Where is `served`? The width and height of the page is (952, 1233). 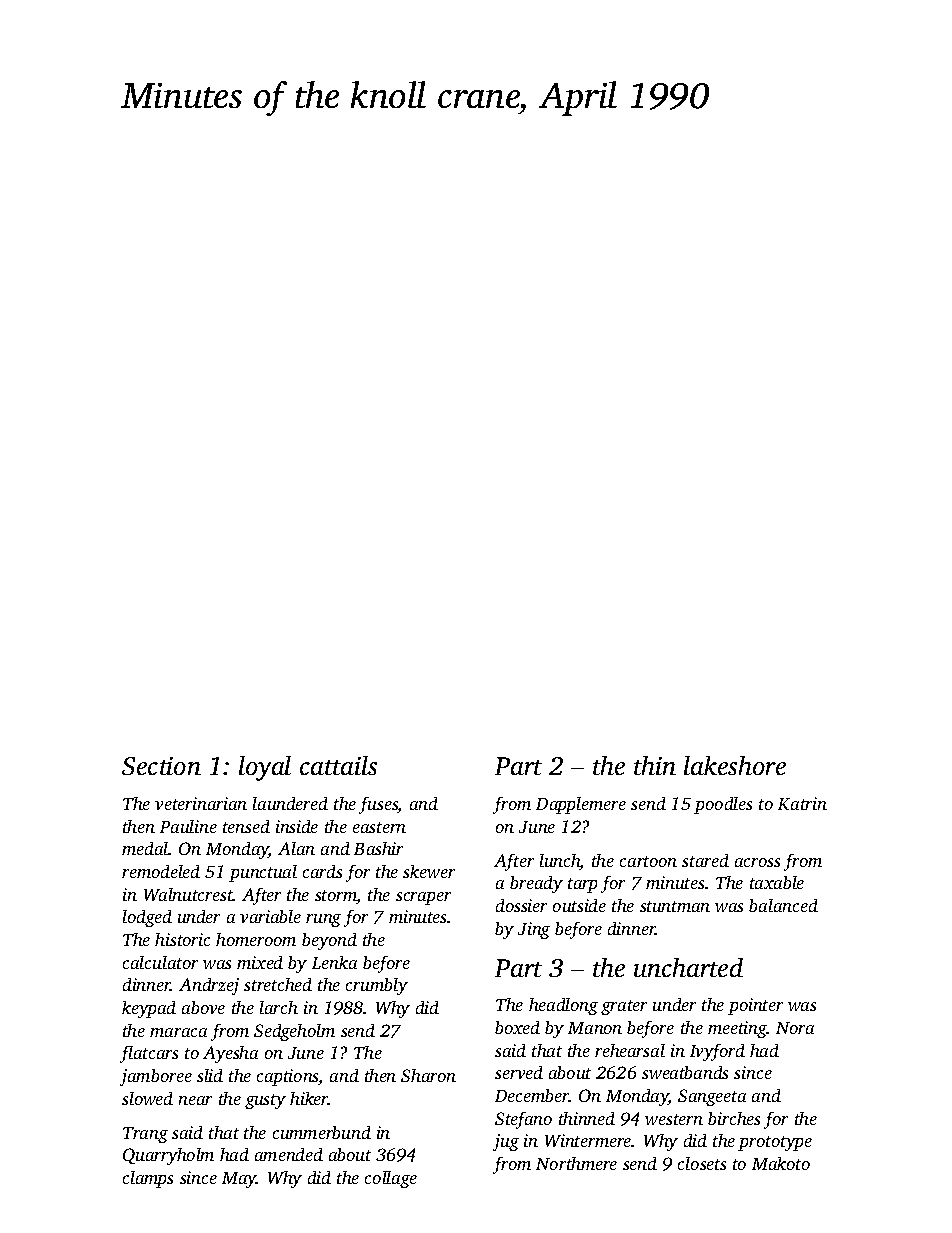 served is located at coordinates (519, 1072).
